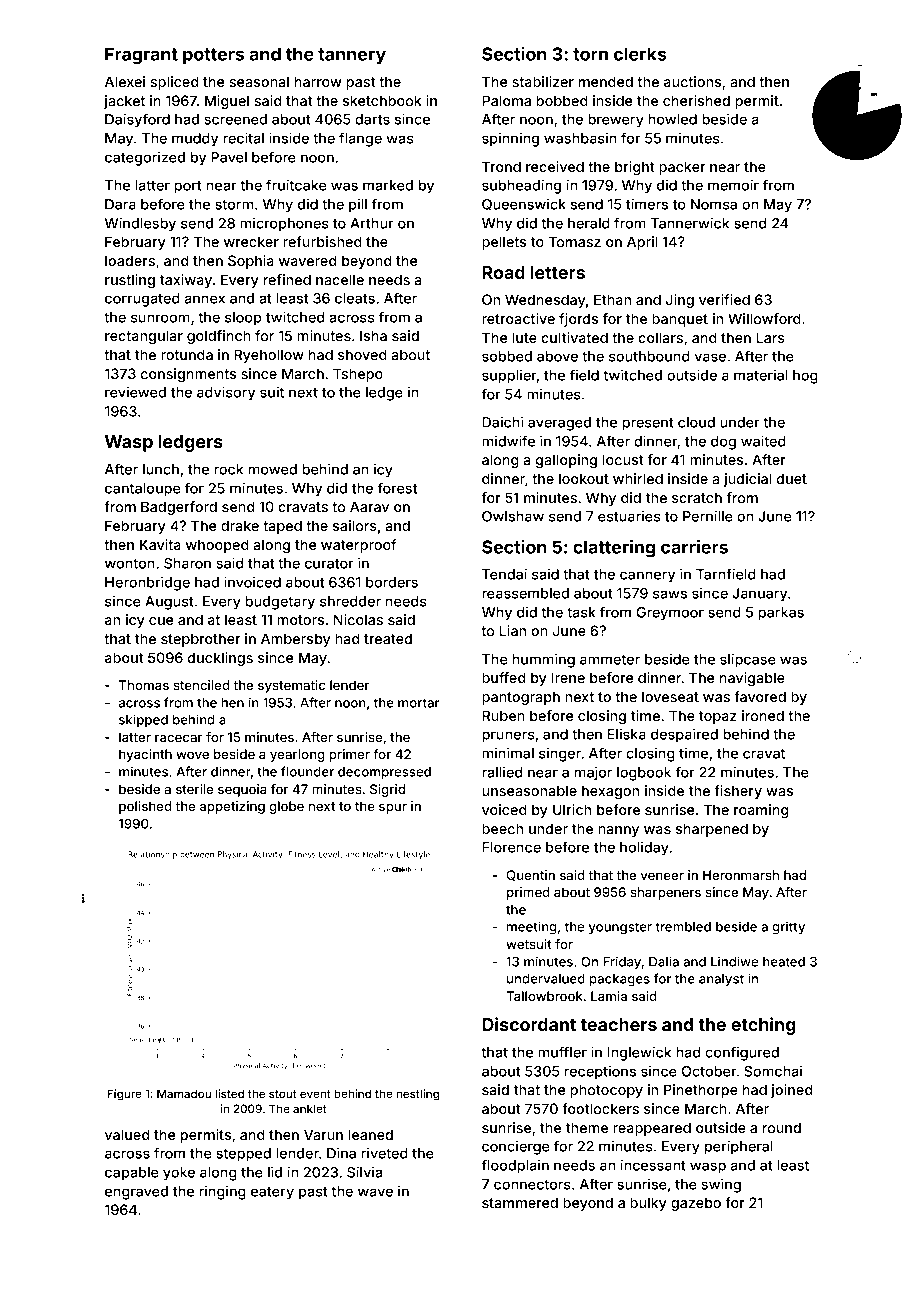  I want to click on rectangular, so click(144, 337).
